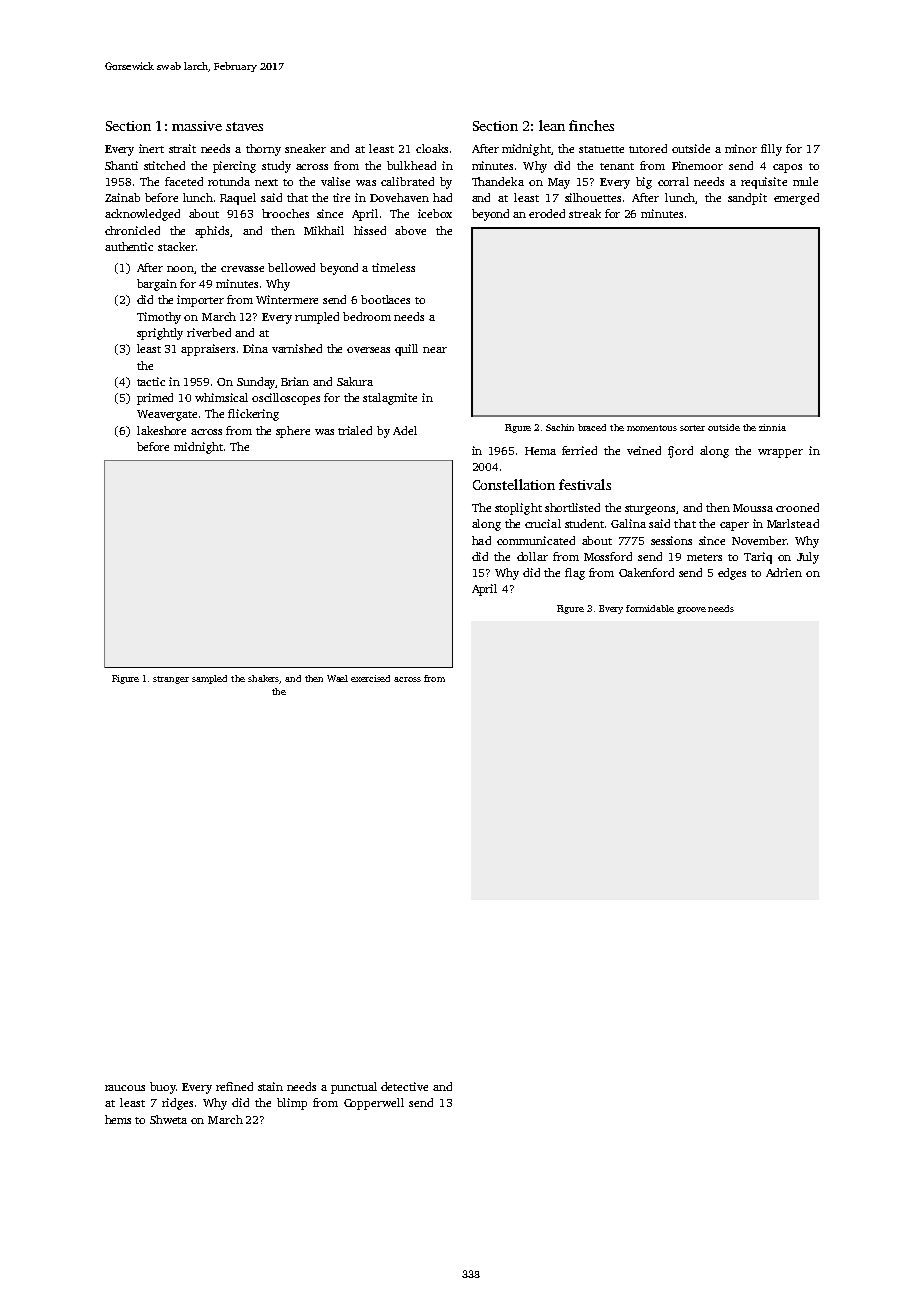  Describe the element at coordinates (374, 1104) in the screenshot. I see `Copperwell` at that location.
